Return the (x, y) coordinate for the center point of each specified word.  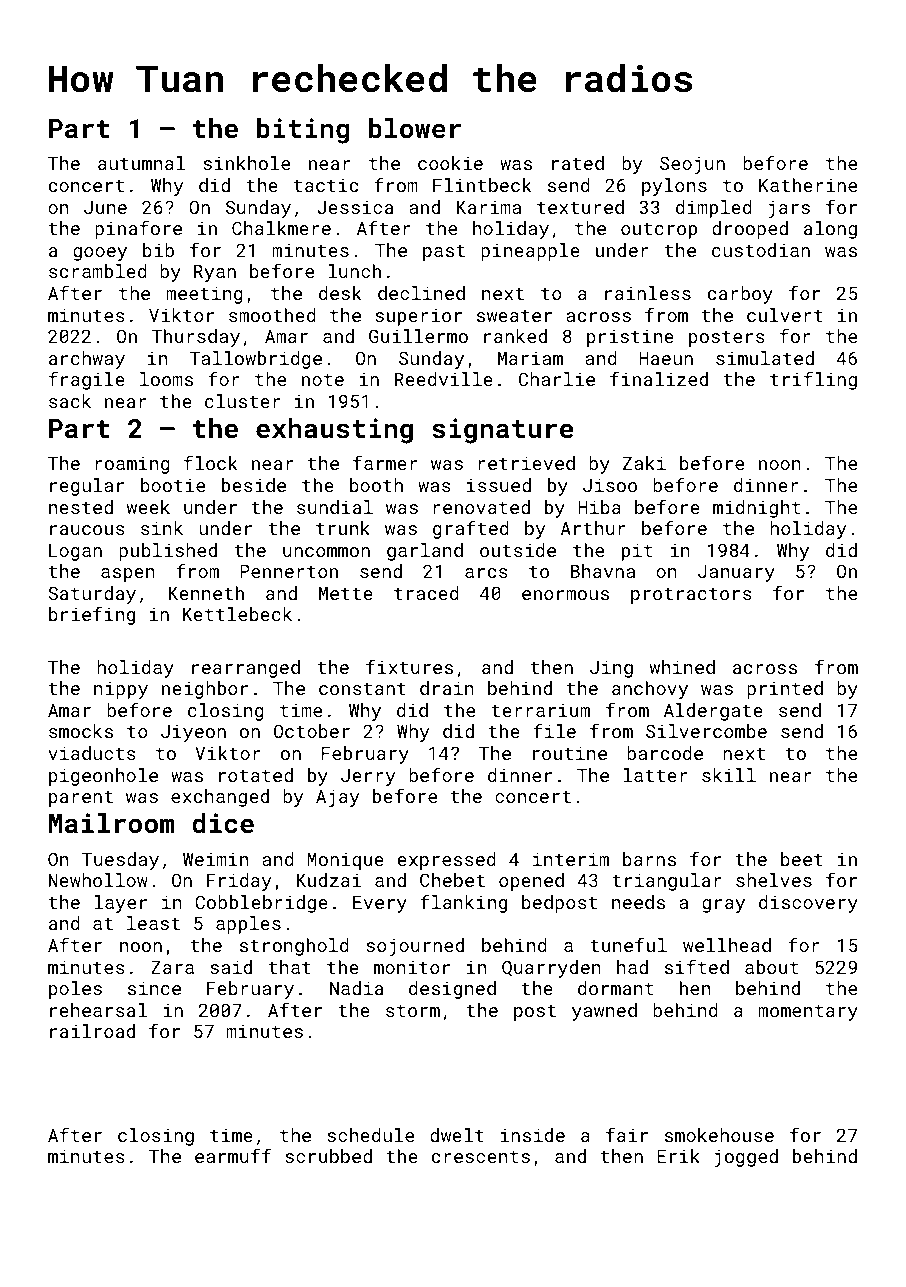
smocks (81, 731)
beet (802, 859)
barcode (665, 753)
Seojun (692, 165)
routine (570, 753)
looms (166, 379)
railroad (92, 1031)
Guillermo (418, 336)
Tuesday (120, 861)
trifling (813, 380)
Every (380, 904)
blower (415, 128)
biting (303, 131)
